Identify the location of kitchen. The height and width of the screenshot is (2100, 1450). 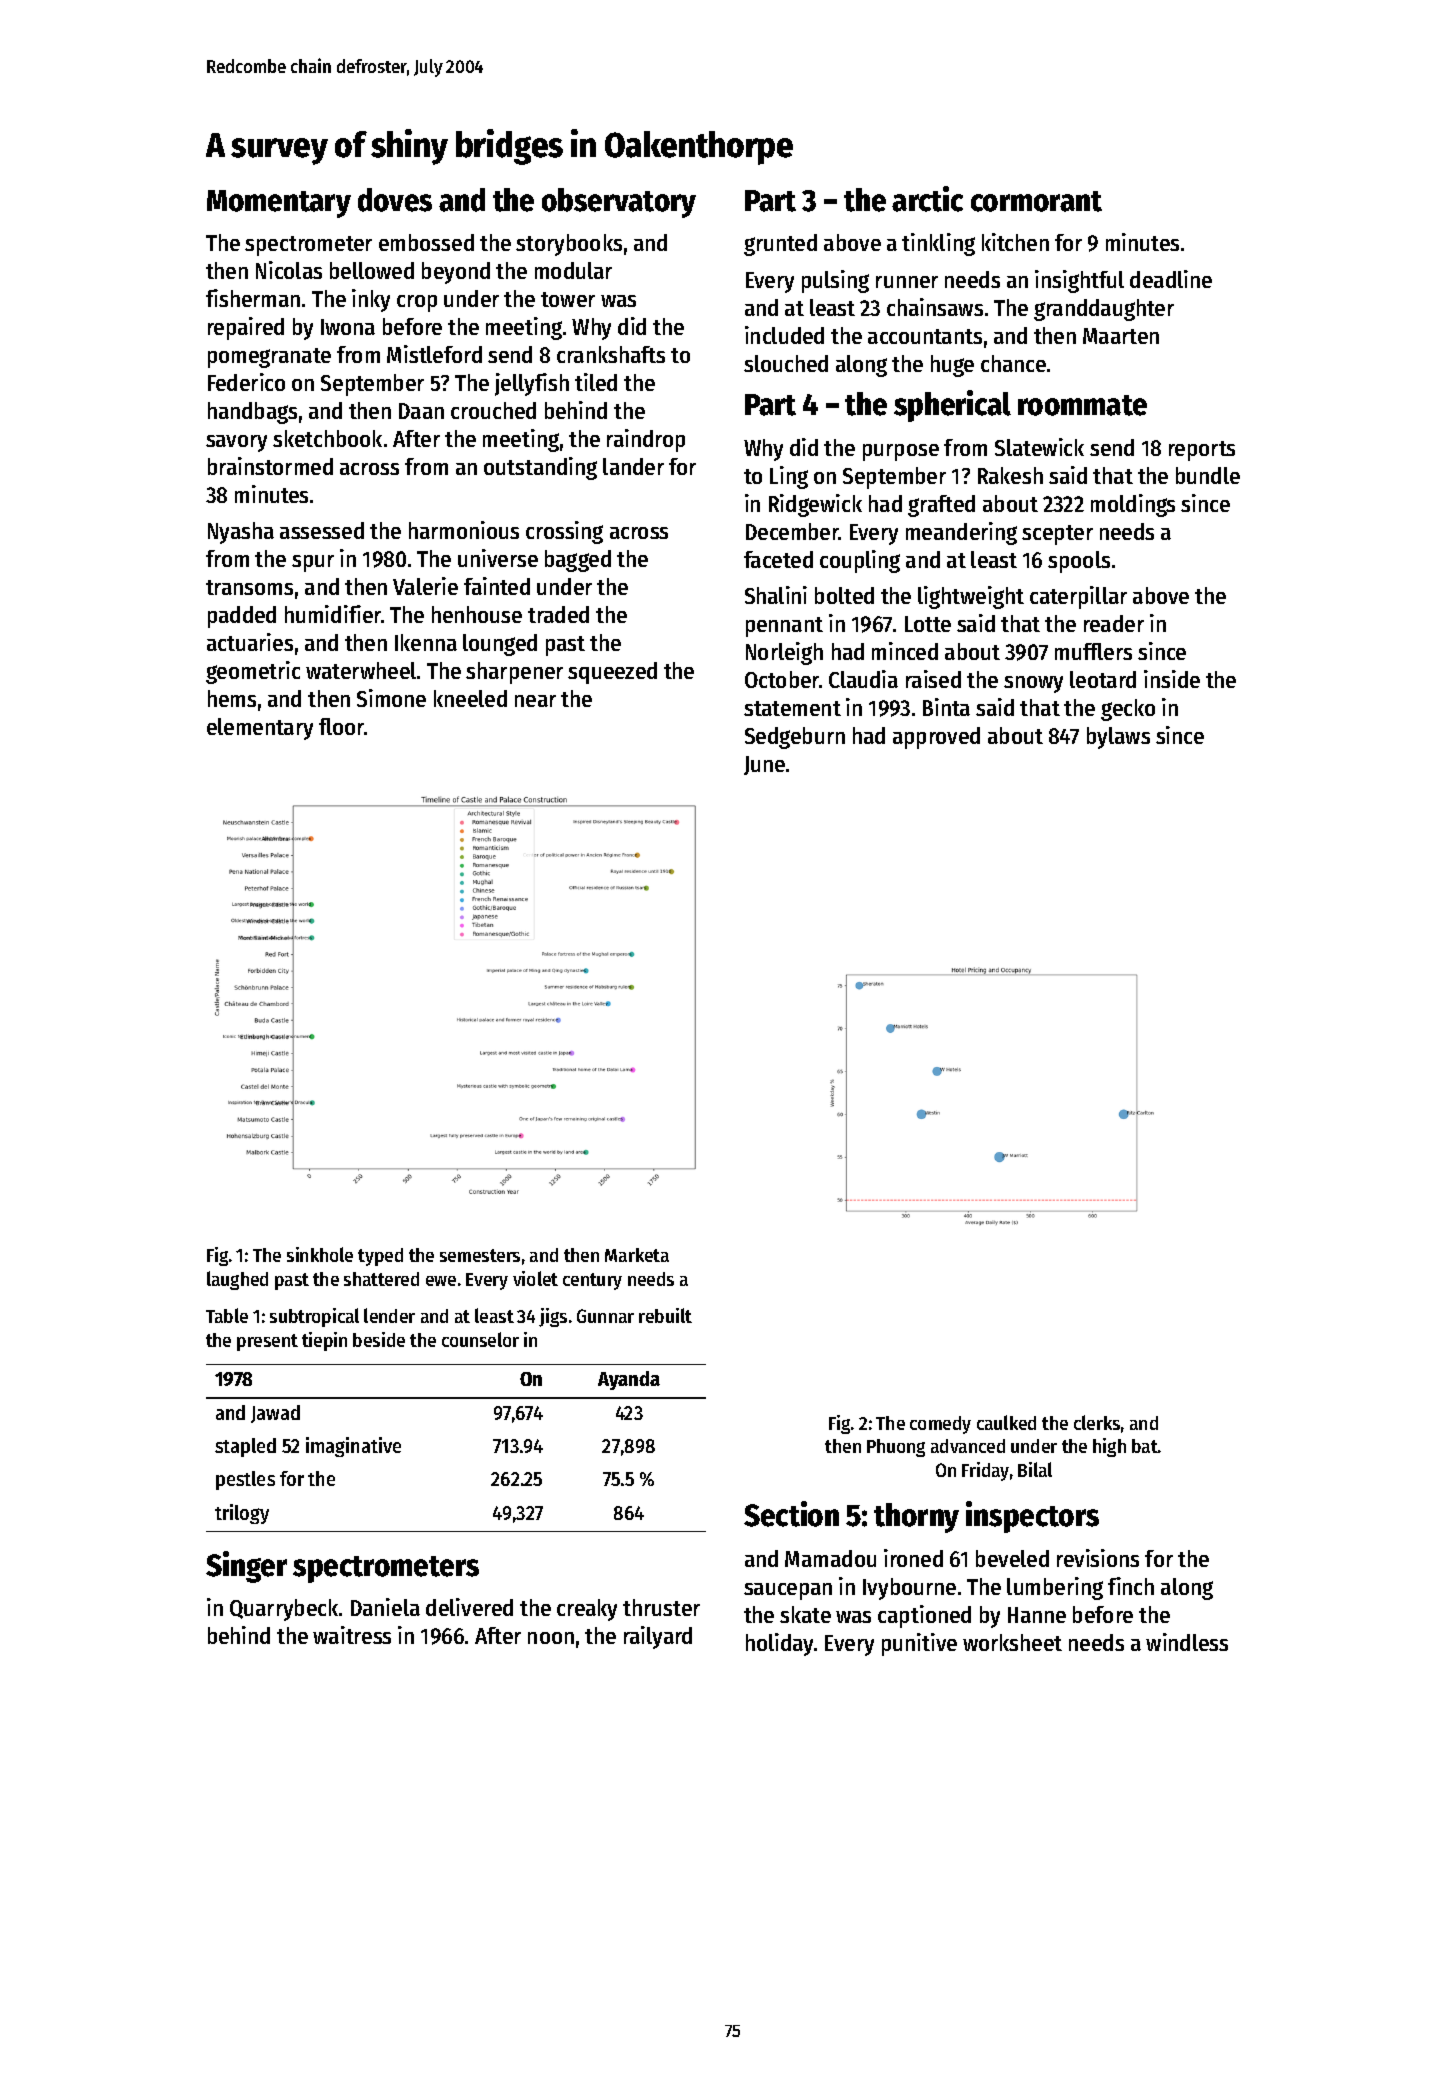
(1015, 242).
